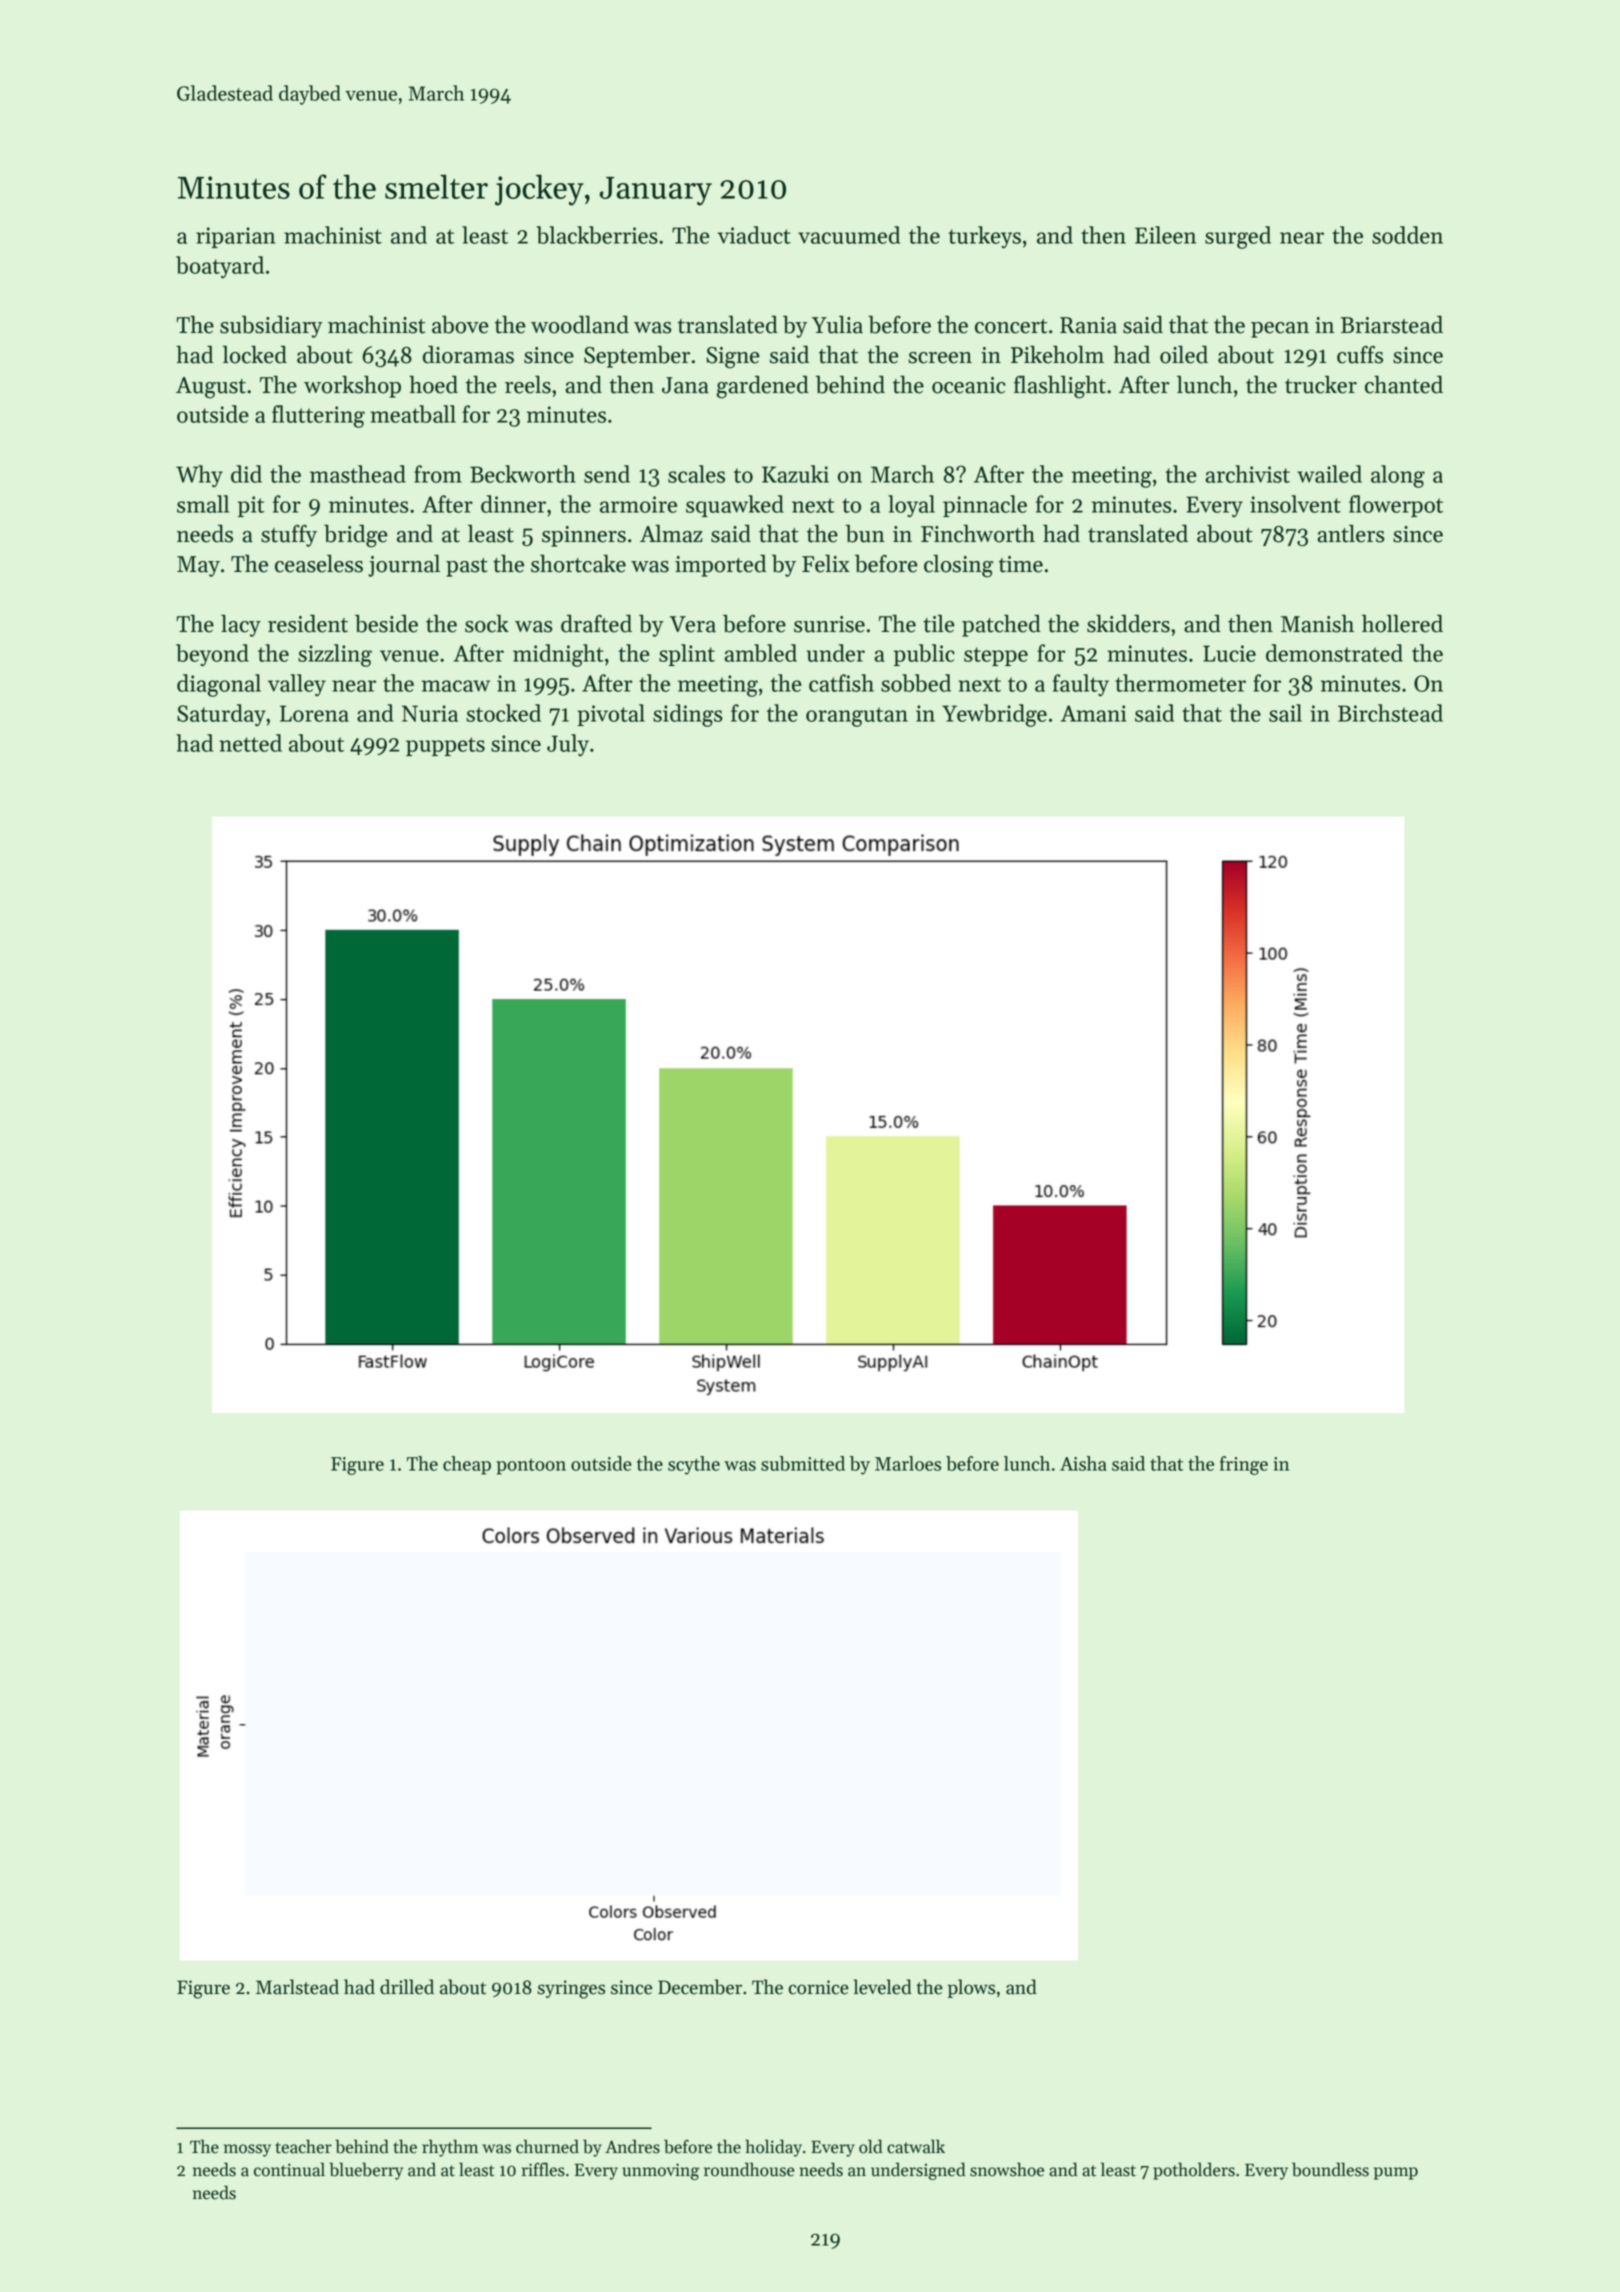 Image resolution: width=1620 pixels, height=2292 pixels. What do you see at coordinates (1285, 713) in the document?
I see `sail` at bounding box center [1285, 713].
